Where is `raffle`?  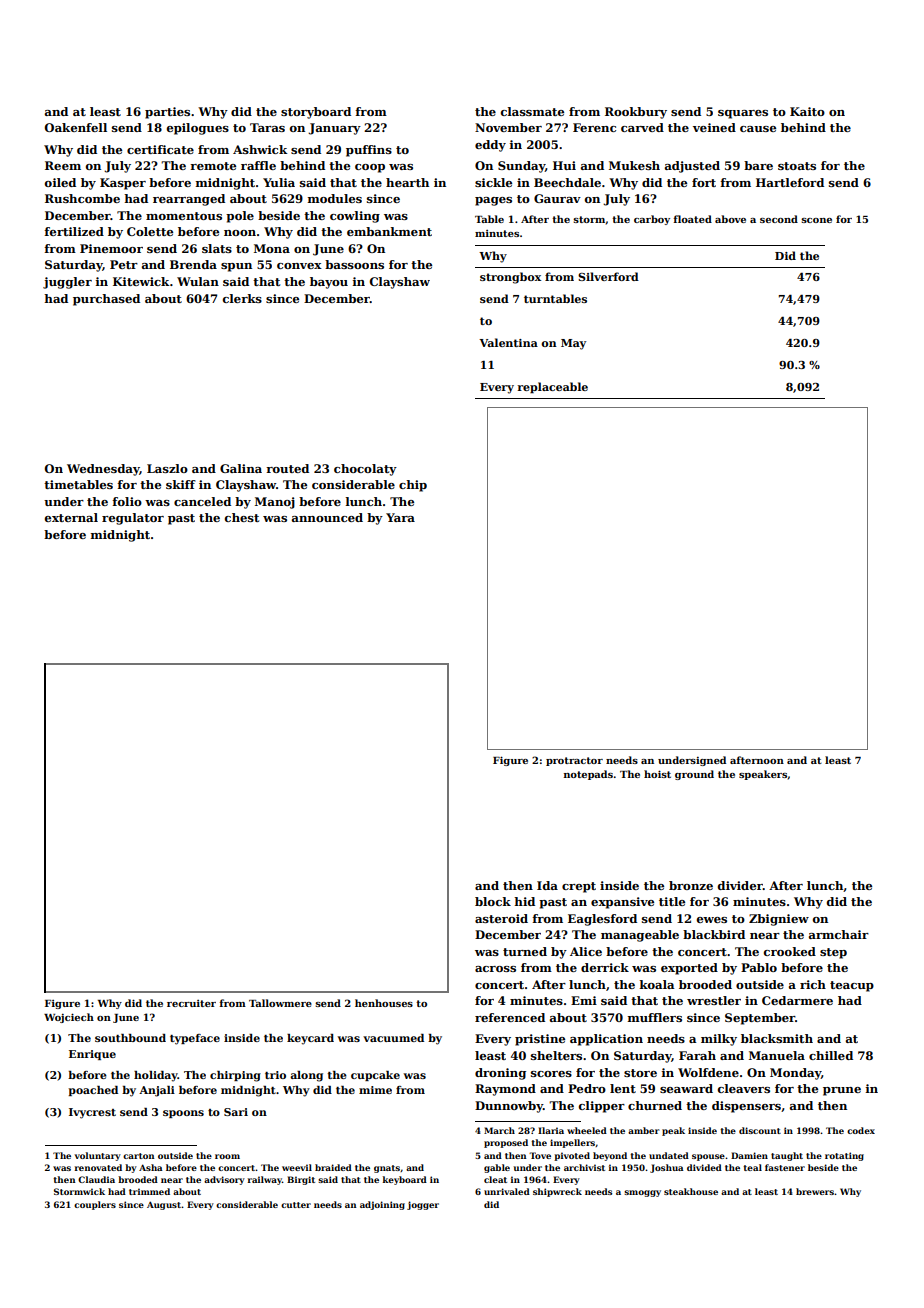
raffle is located at coordinates (258, 165).
